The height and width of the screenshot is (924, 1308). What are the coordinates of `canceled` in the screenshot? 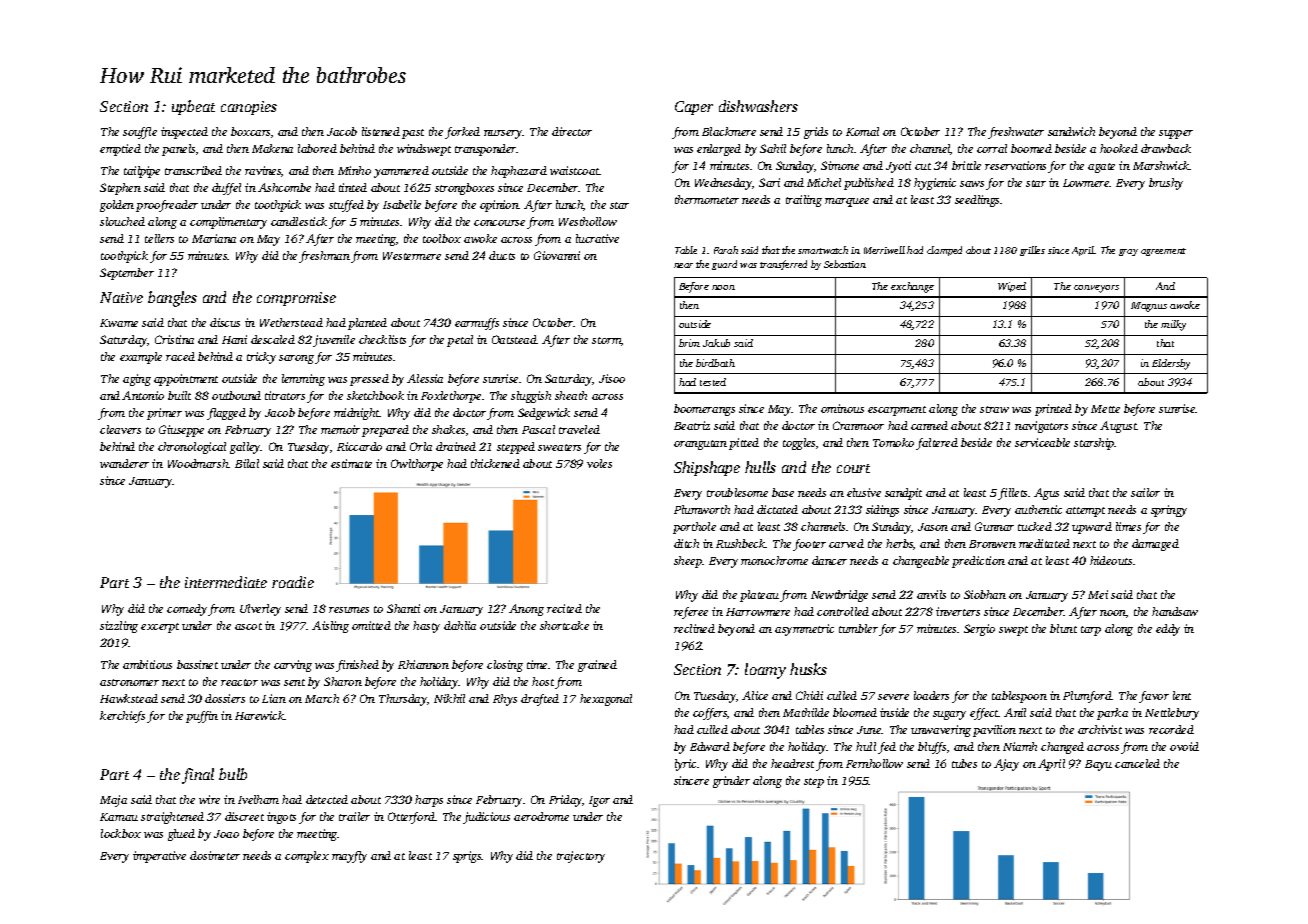 It's located at (1137, 763).
